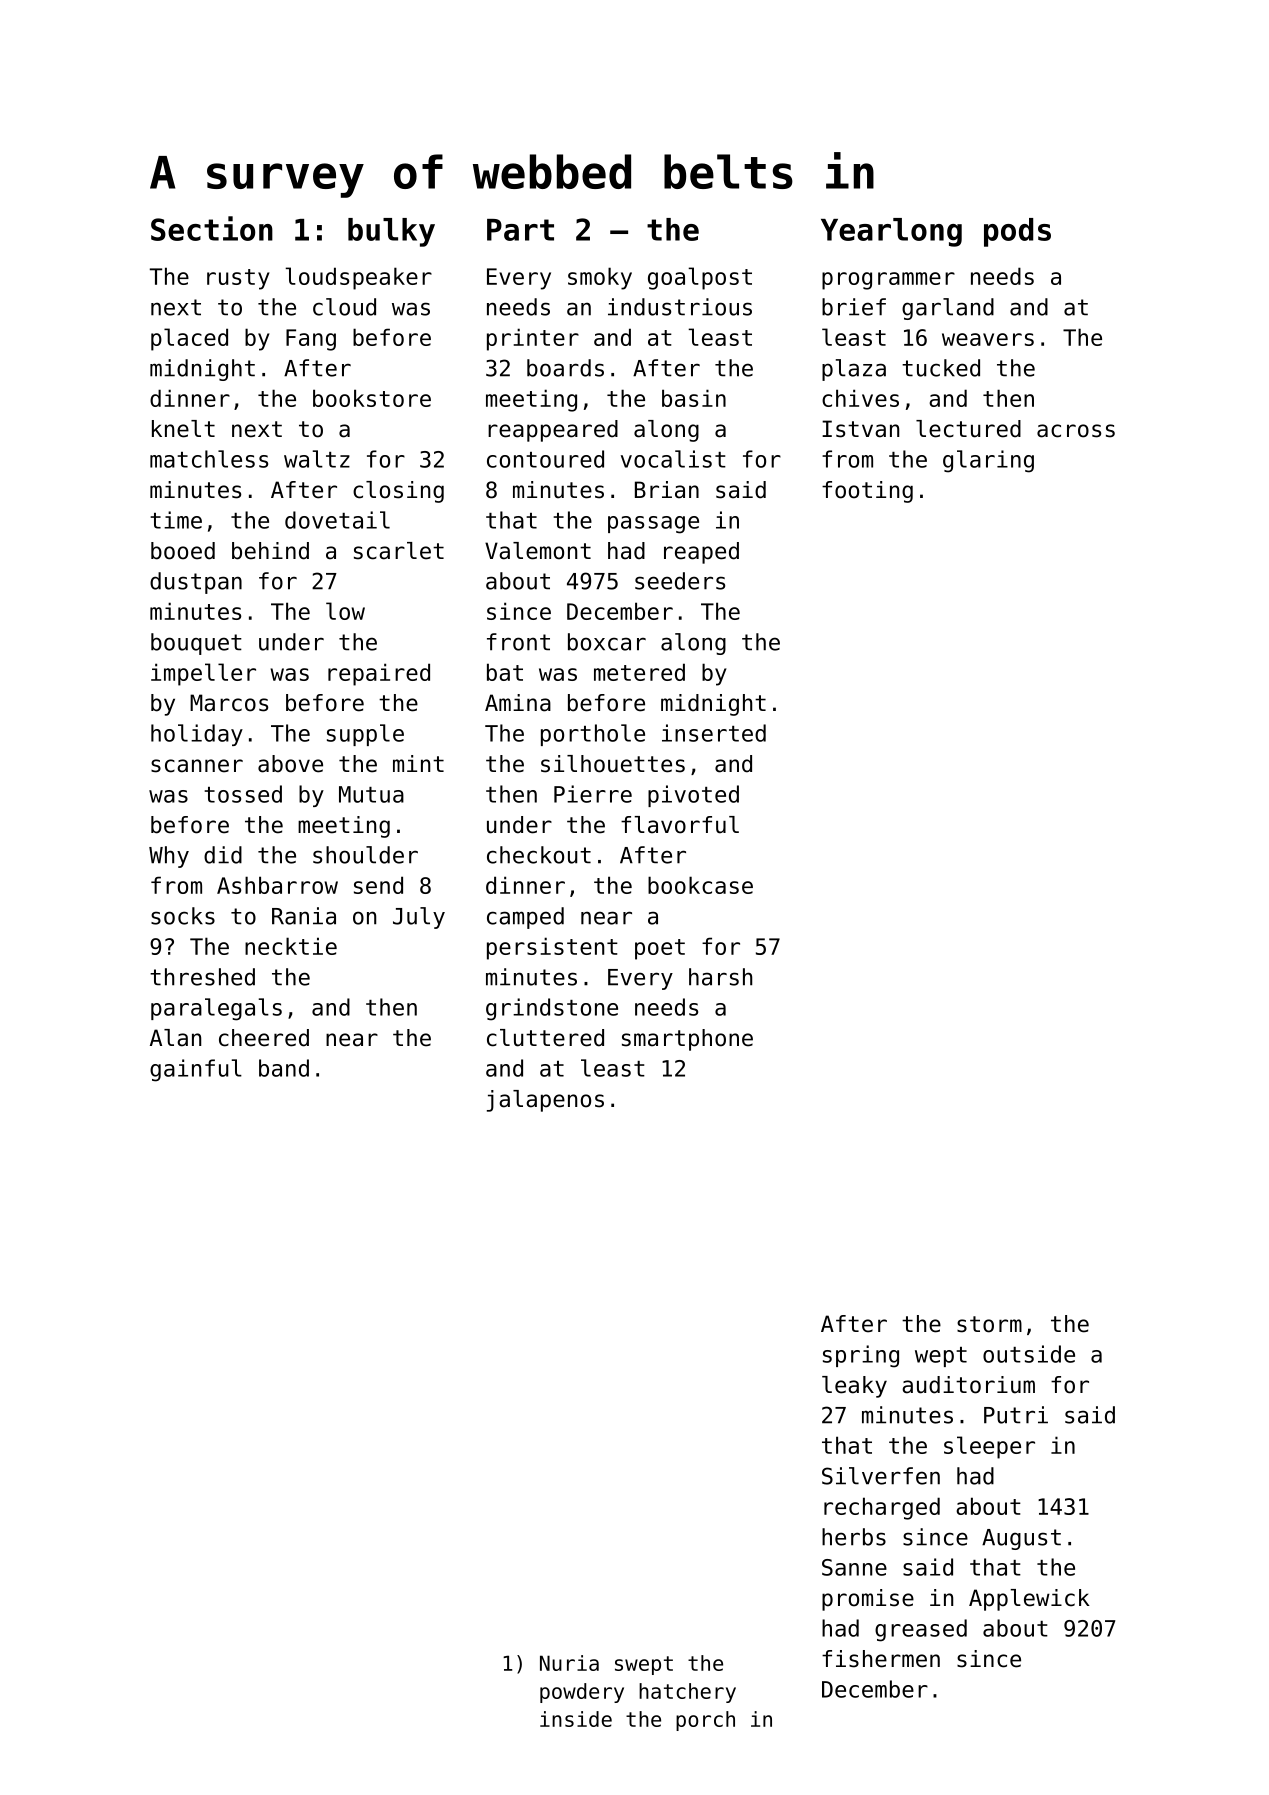 The image size is (1269, 1795). Describe the element at coordinates (854, 1537) in the screenshot. I see `herbs` at that location.
